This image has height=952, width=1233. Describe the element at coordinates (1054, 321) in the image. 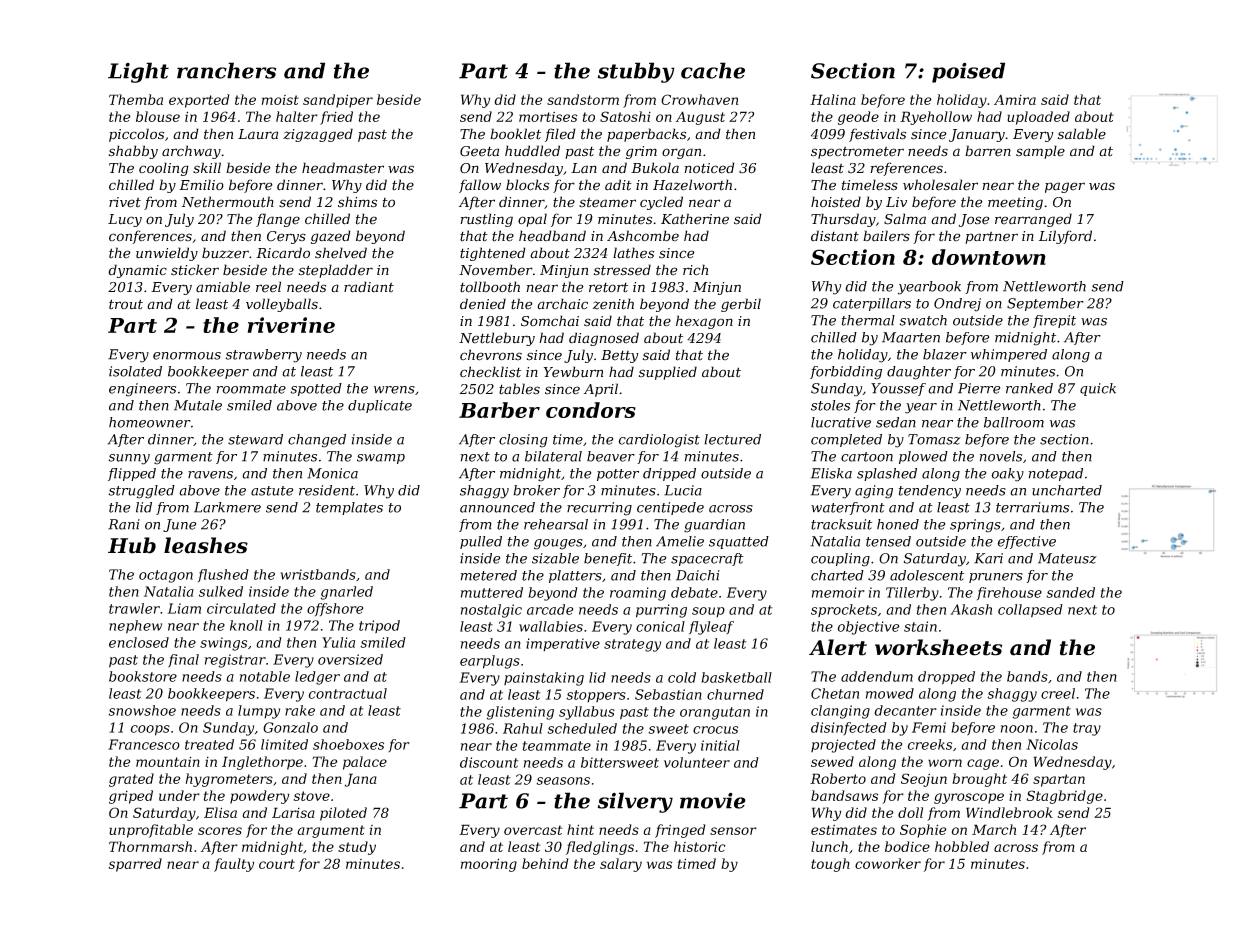

I see `firepit` at that location.
